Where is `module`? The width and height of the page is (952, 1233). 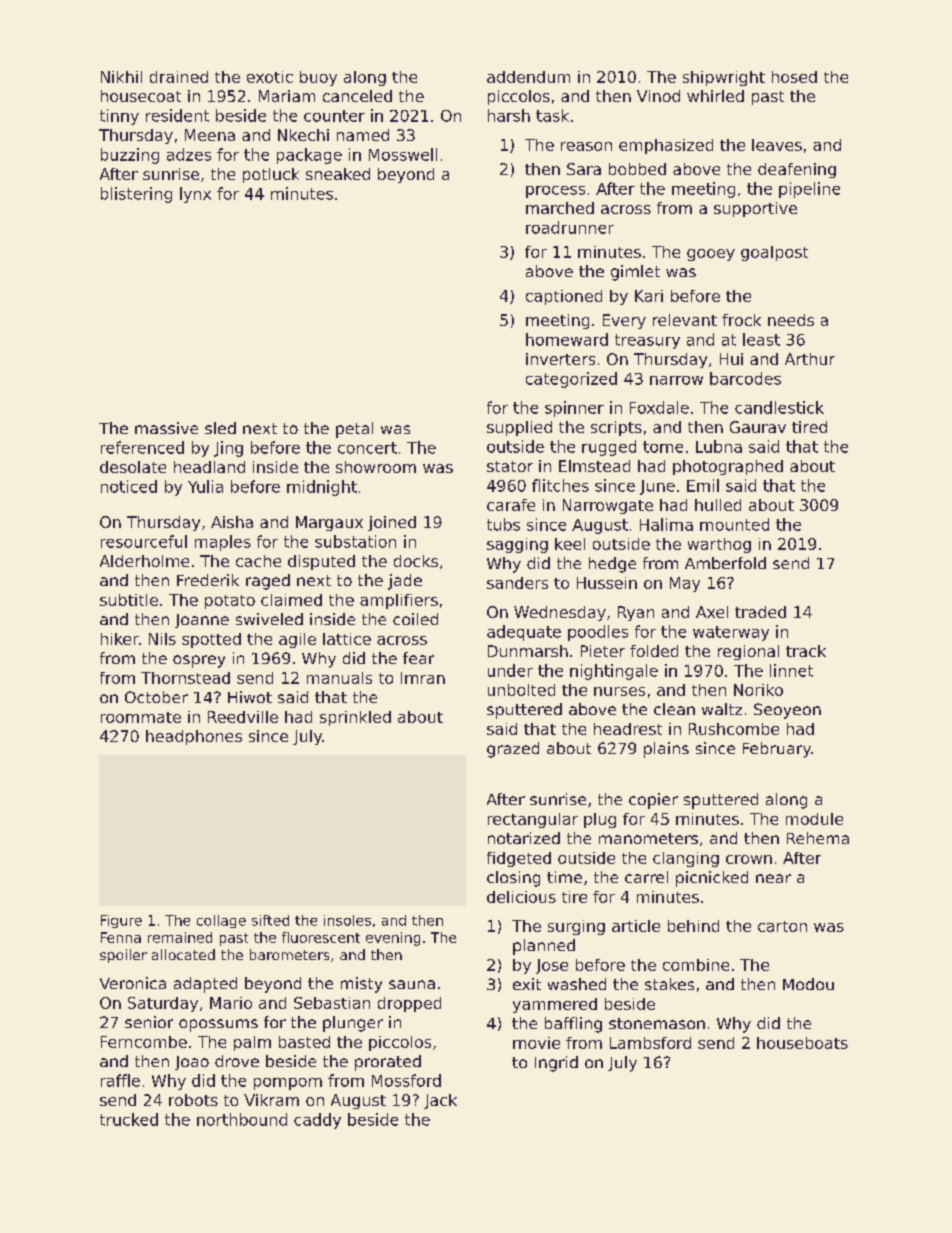
module is located at coordinates (814, 819).
